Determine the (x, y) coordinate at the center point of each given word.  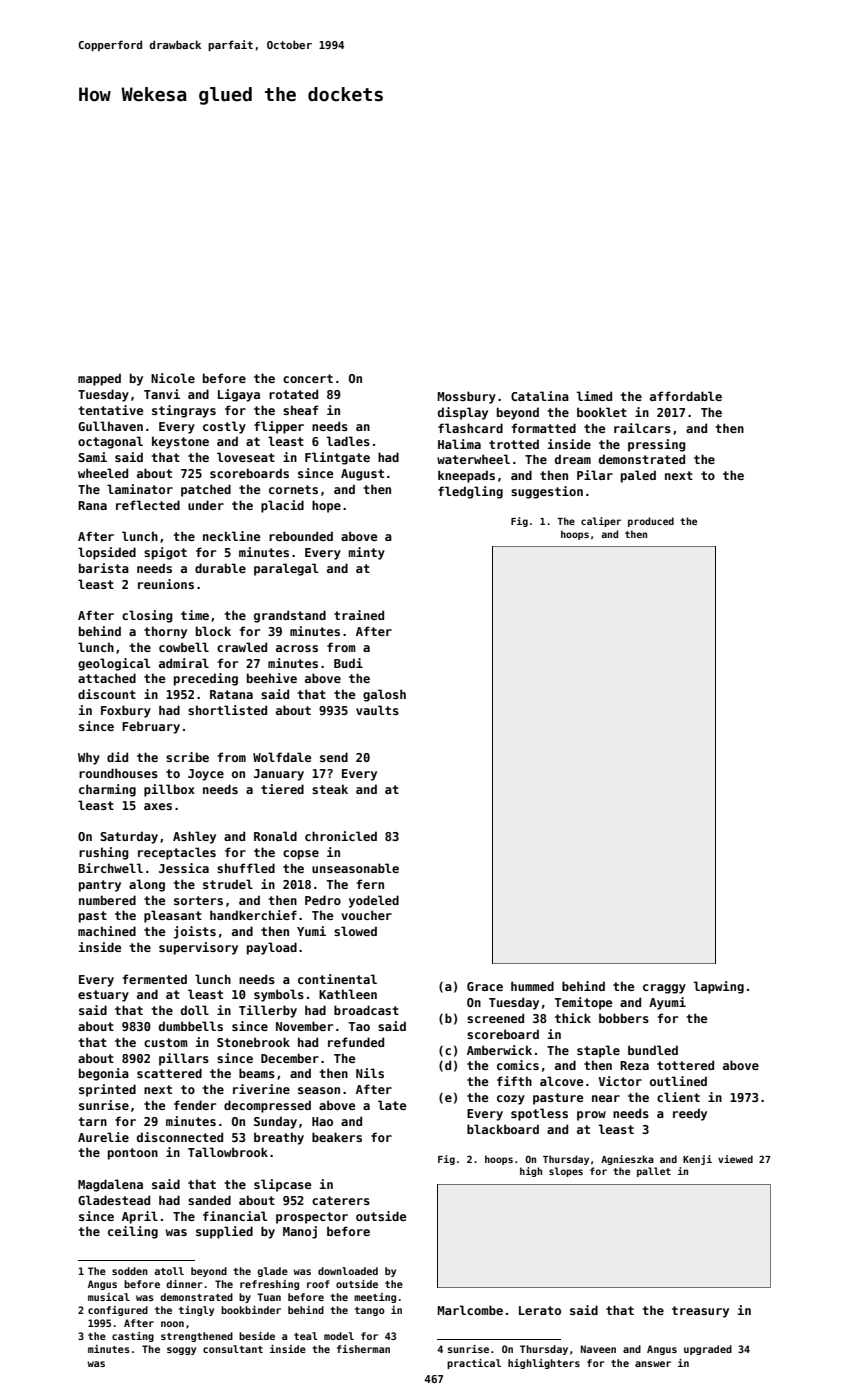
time (195, 615)
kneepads (466, 476)
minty (366, 553)
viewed (735, 1159)
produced (651, 522)
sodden (130, 1271)
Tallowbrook (228, 1152)
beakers (337, 1137)
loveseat (246, 457)
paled (638, 476)
